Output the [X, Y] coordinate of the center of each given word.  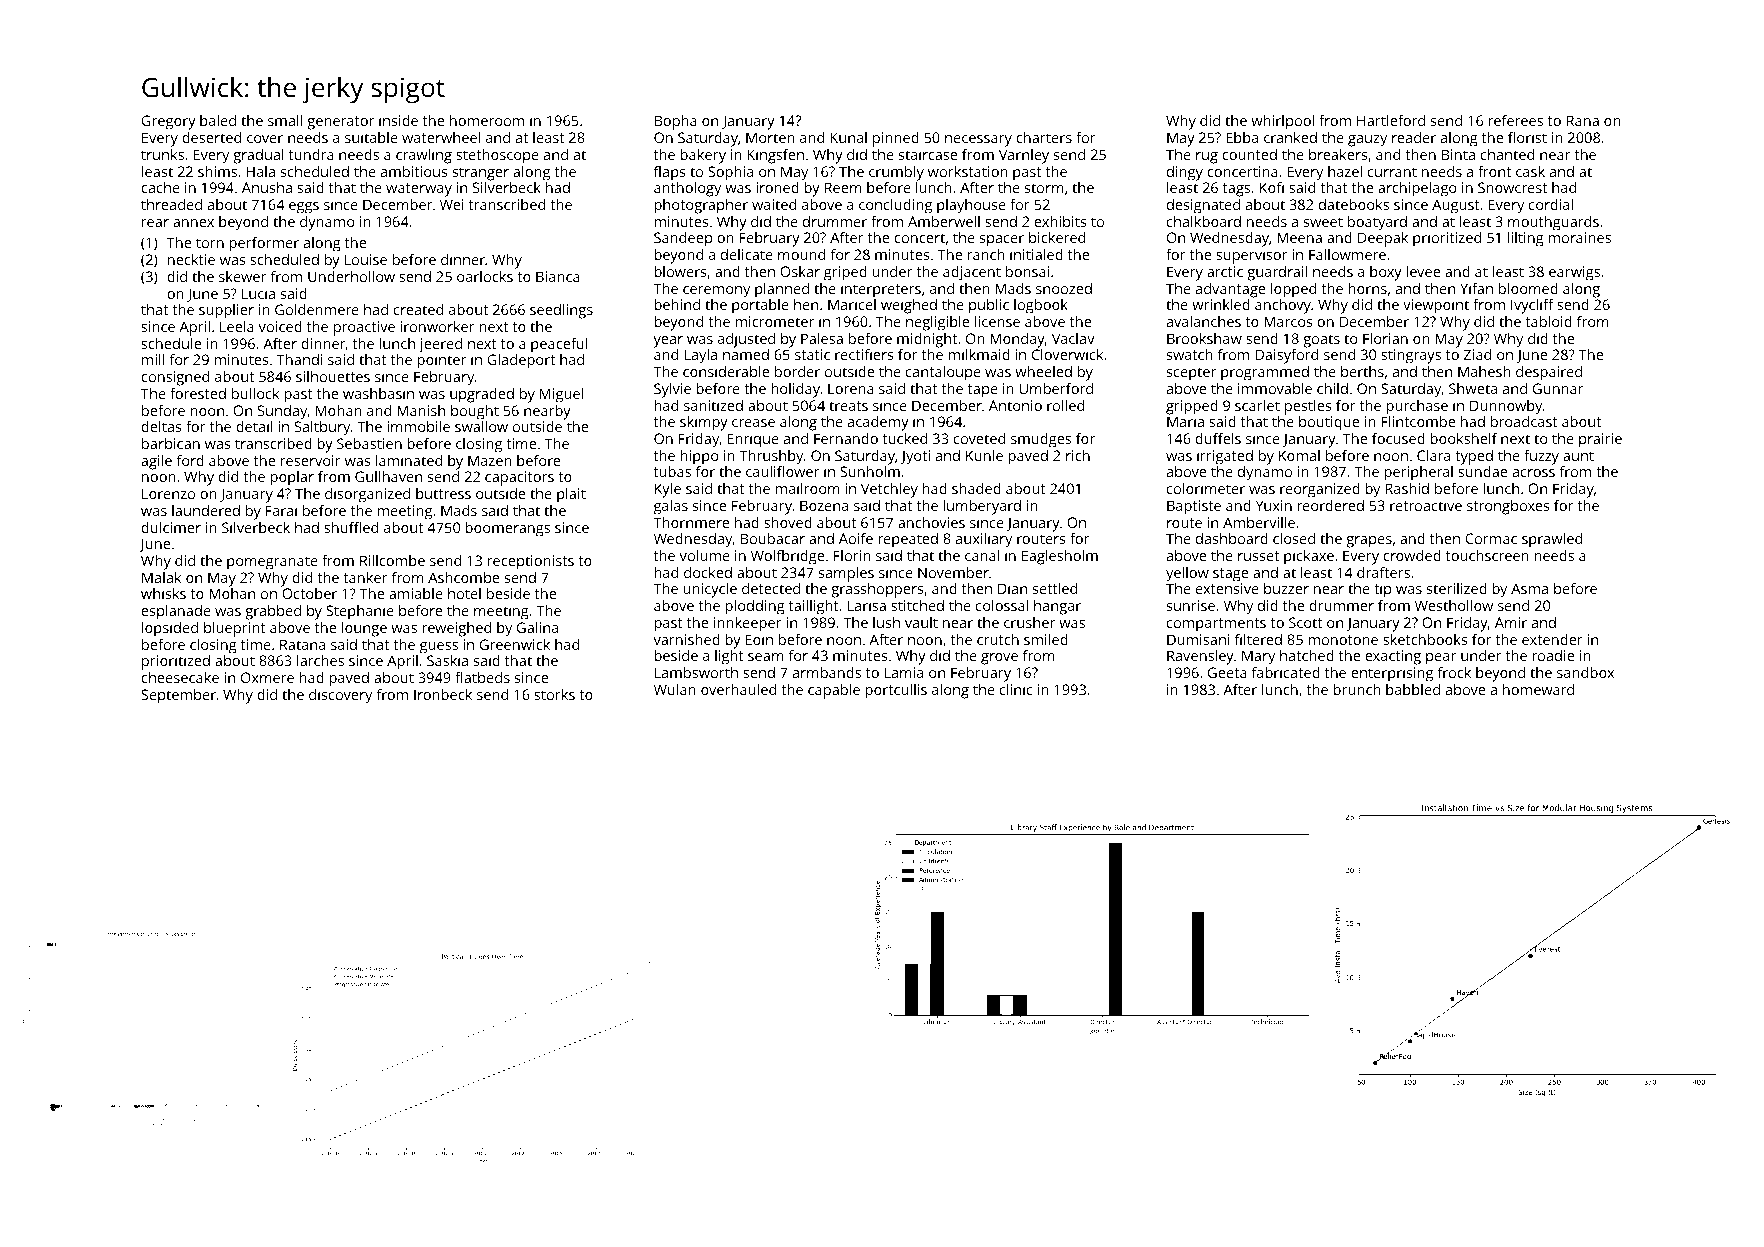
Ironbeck [443, 694]
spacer [1002, 241]
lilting [1526, 239]
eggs [304, 208]
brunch [1357, 689]
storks [554, 694]
